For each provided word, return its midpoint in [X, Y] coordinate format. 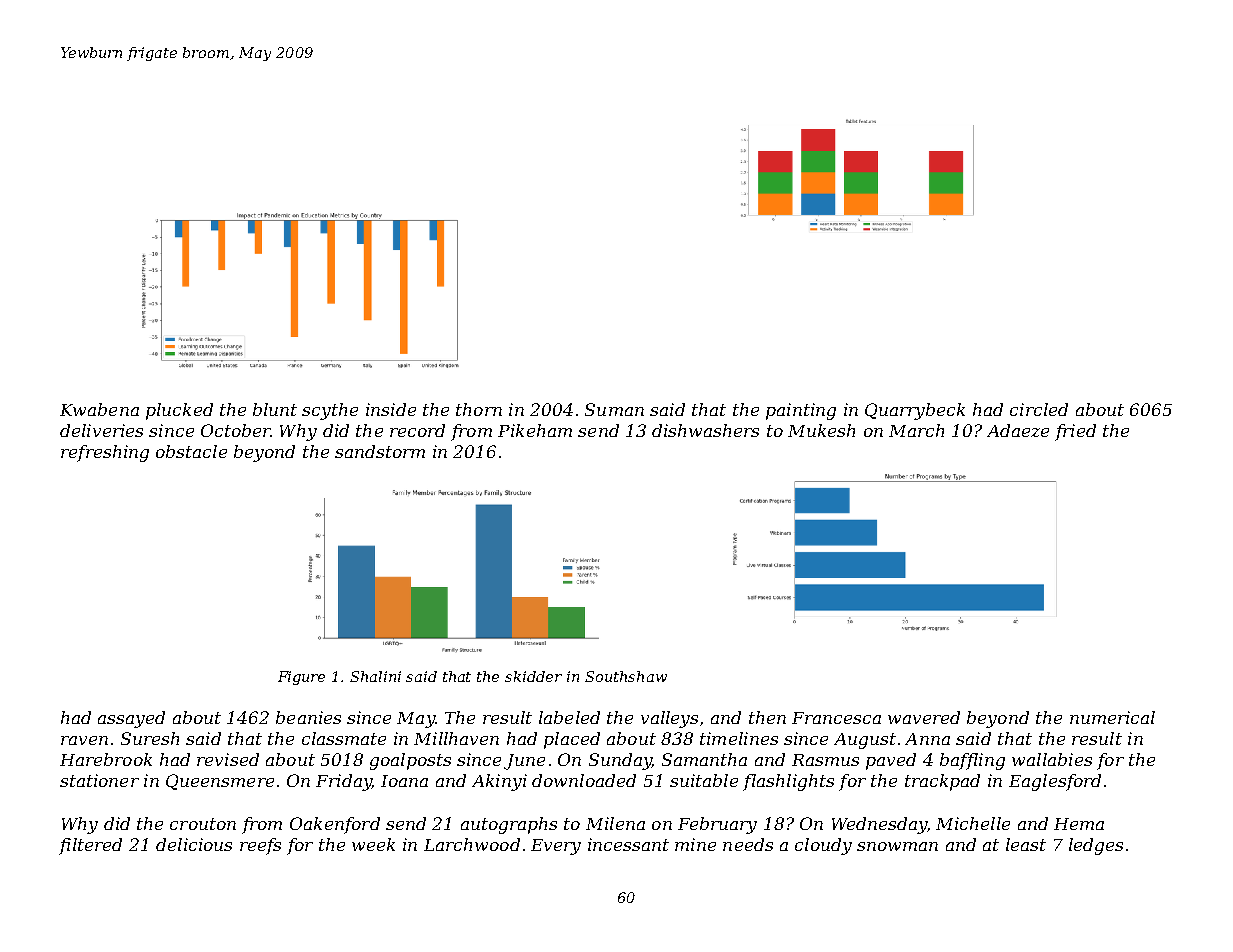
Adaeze [1018, 430]
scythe [330, 411]
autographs [509, 825]
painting [801, 411]
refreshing [105, 453]
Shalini [375, 676]
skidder [533, 676]
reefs [260, 846]
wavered [924, 717]
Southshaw [626, 676]
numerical [1112, 717]
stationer [99, 780]
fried [1075, 432]
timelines [739, 738]
